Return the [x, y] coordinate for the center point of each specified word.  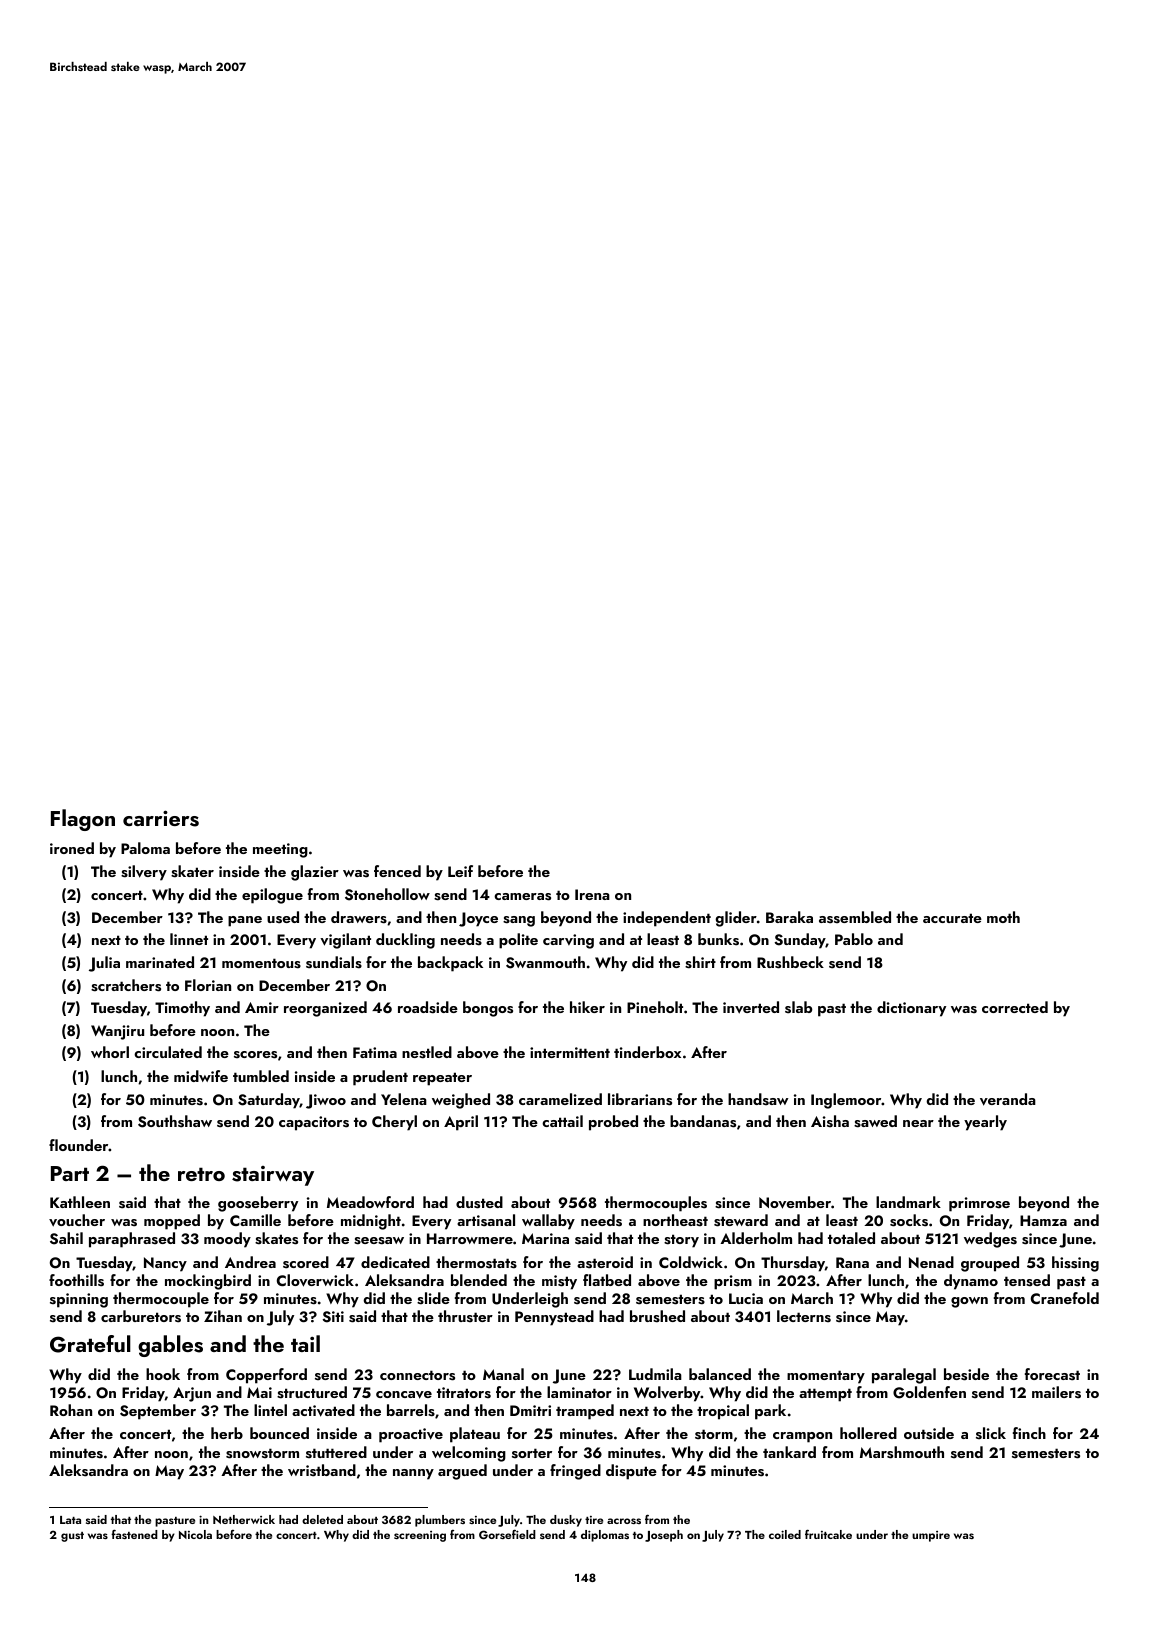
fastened [134, 1534]
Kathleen [80, 1202]
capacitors [314, 1123]
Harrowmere [470, 1238]
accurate [952, 918]
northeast [675, 1220]
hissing [1075, 1264]
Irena [592, 894]
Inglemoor [846, 1101]
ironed [72, 848]
